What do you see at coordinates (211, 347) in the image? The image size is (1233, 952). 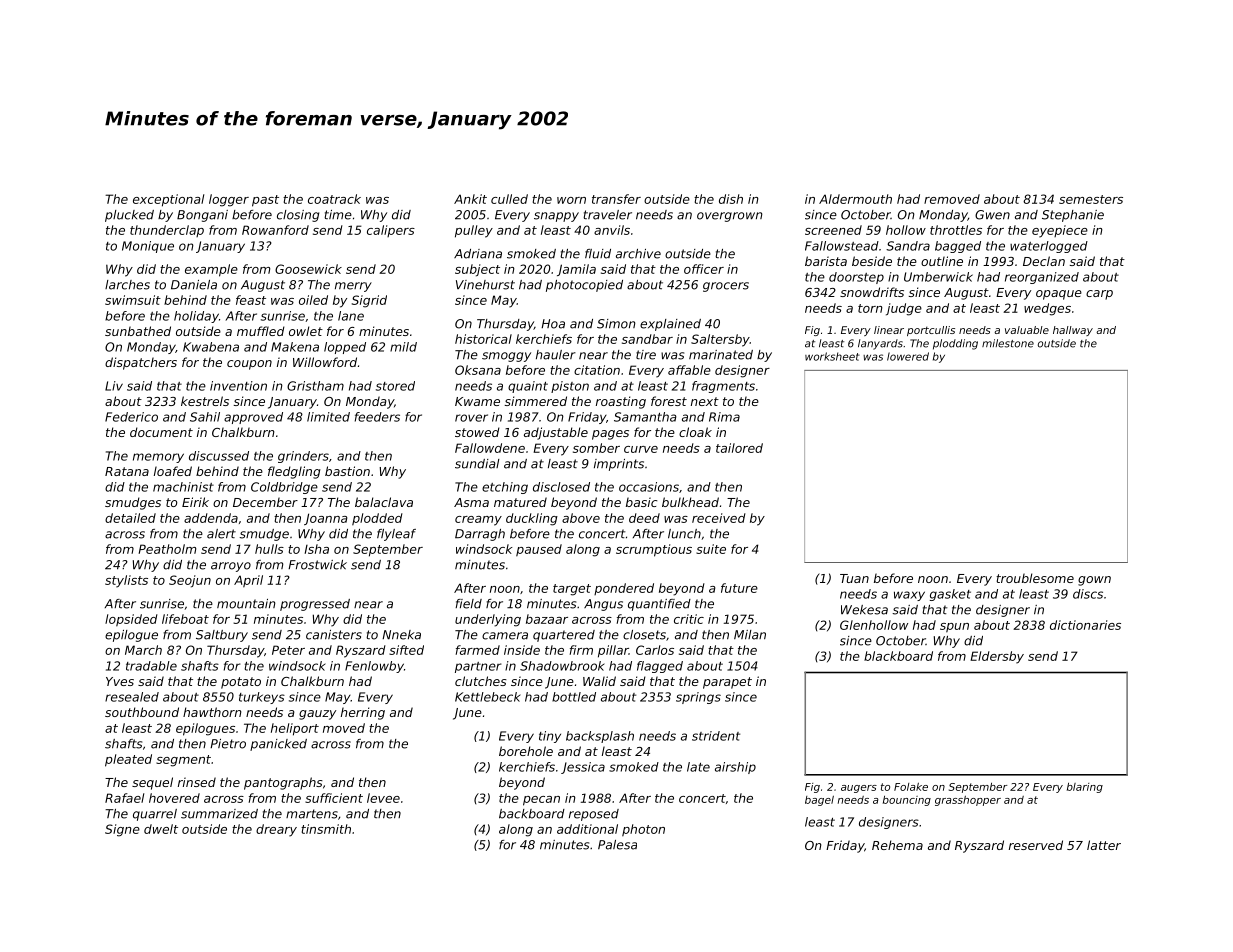 I see `Kwabena` at bounding box center [211, 347].
